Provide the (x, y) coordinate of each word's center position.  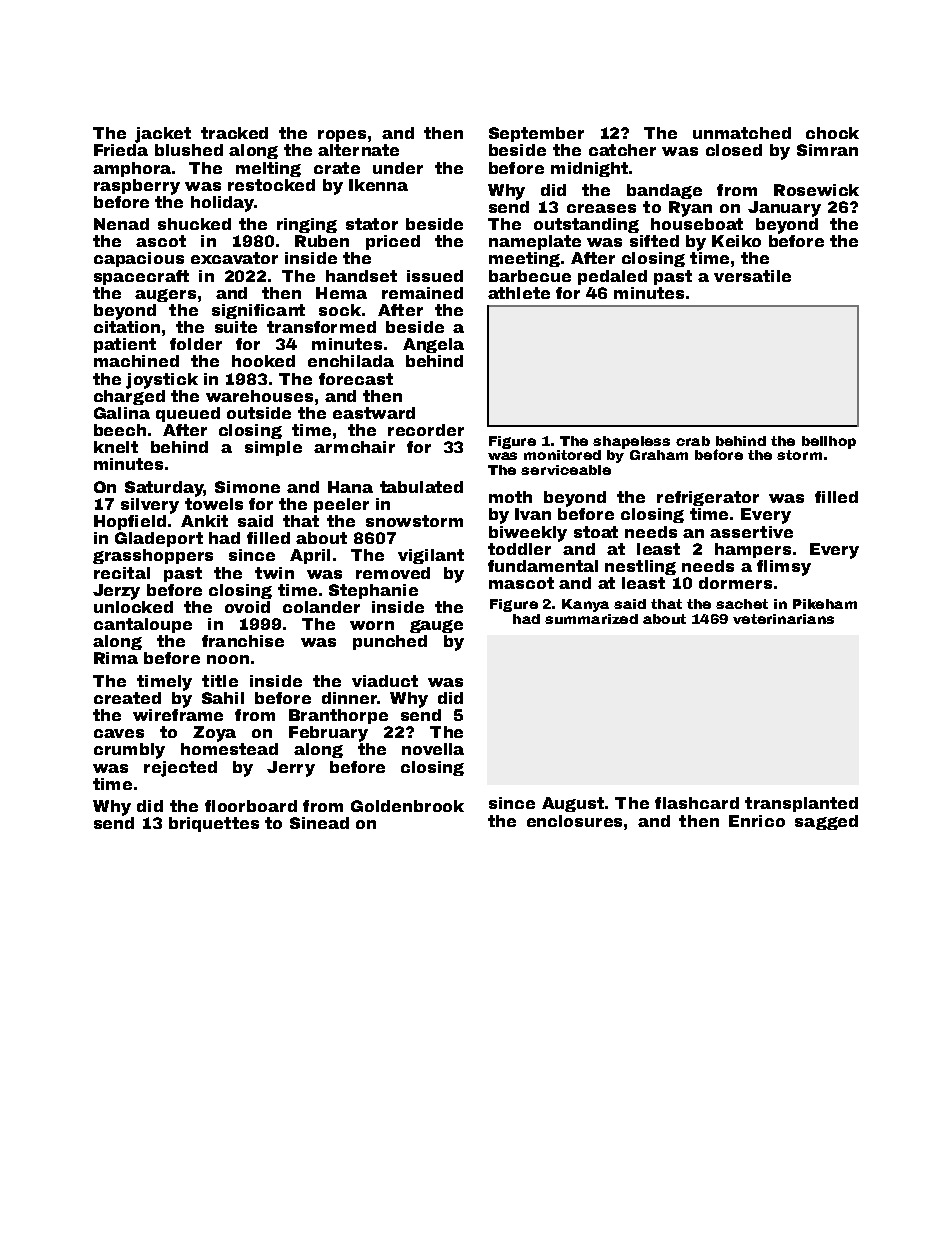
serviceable (566, 470)
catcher (622, 150)
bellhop (829, 442)
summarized (591, 619)
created (127, 698)
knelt (116, 447)
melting (268, 169)
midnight (589, 169)
